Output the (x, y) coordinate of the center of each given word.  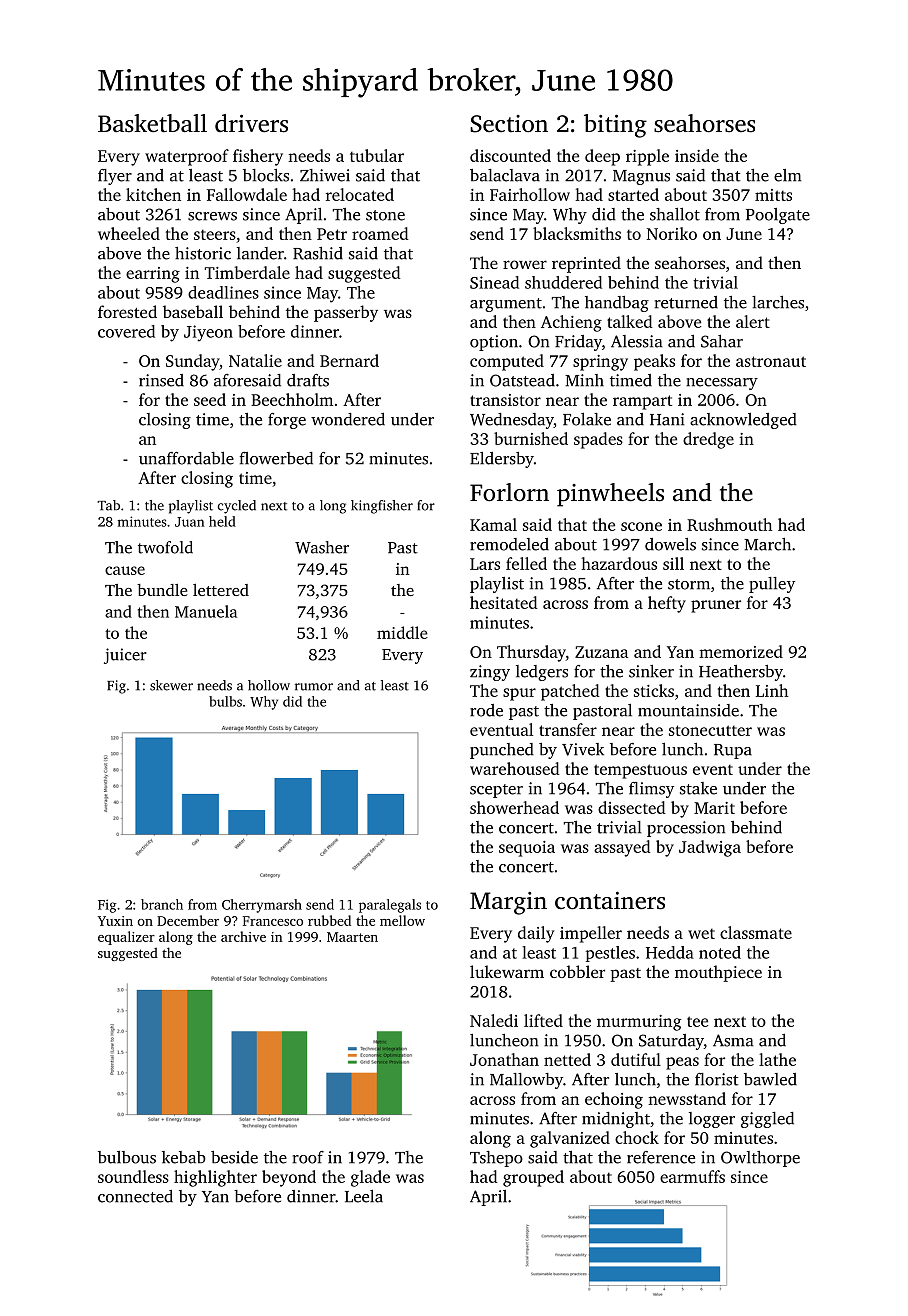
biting (615, 126)
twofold (165, 547)
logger (712, 1120)
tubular (377, 155)
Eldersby (502, 460)
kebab (184, 1157)
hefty (667, 604)
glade (370, 1178)
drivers (251, 123)
